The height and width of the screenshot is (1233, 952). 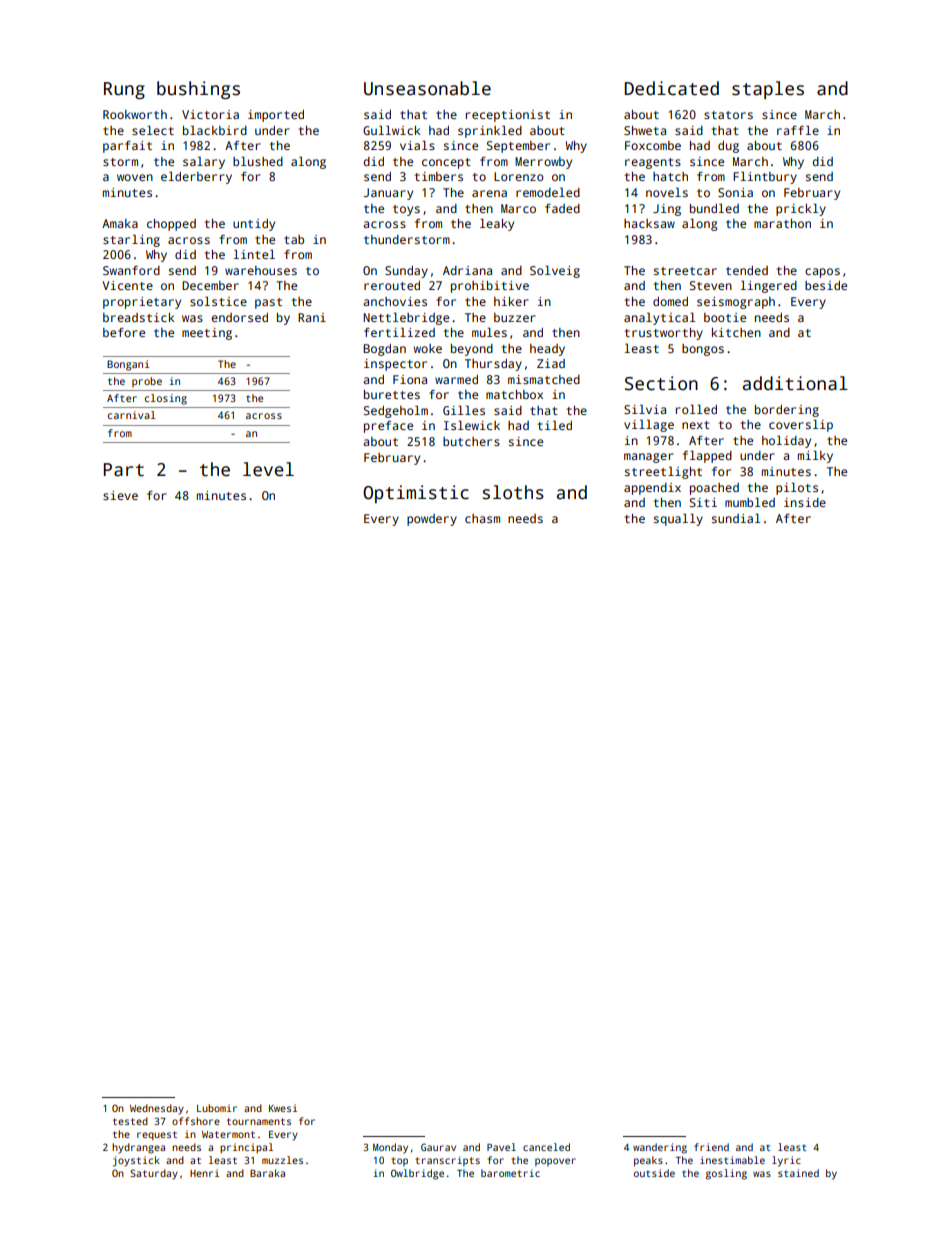 What do you see at coordinates (786, 1161) in the screenshot?
I see `lyric` at bounding box center [786, 1161].
